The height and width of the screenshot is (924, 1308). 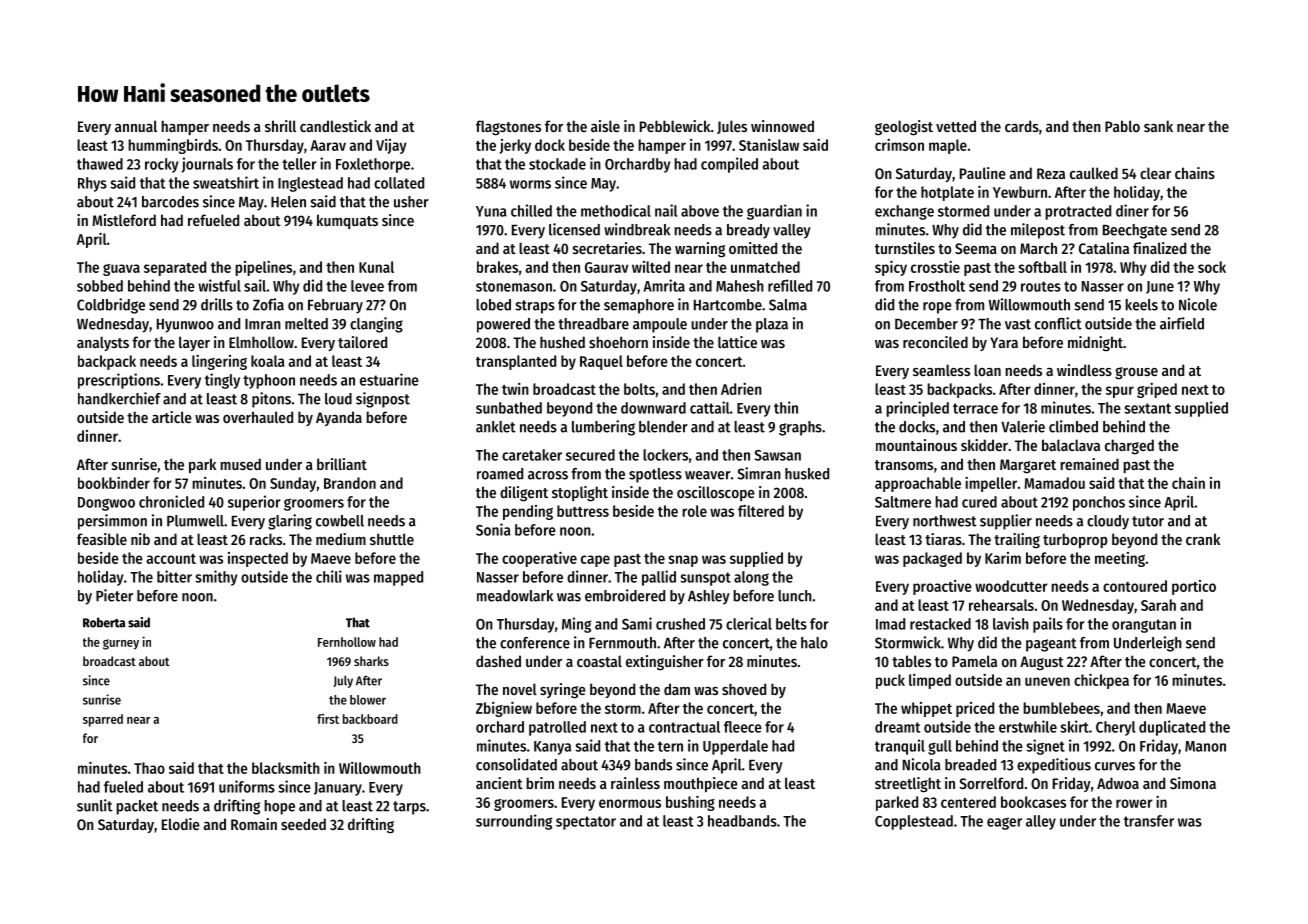 What do you see at coordinates (530, 184) in the screenshot?
I see `worms` at bounding box center [530, 184].
